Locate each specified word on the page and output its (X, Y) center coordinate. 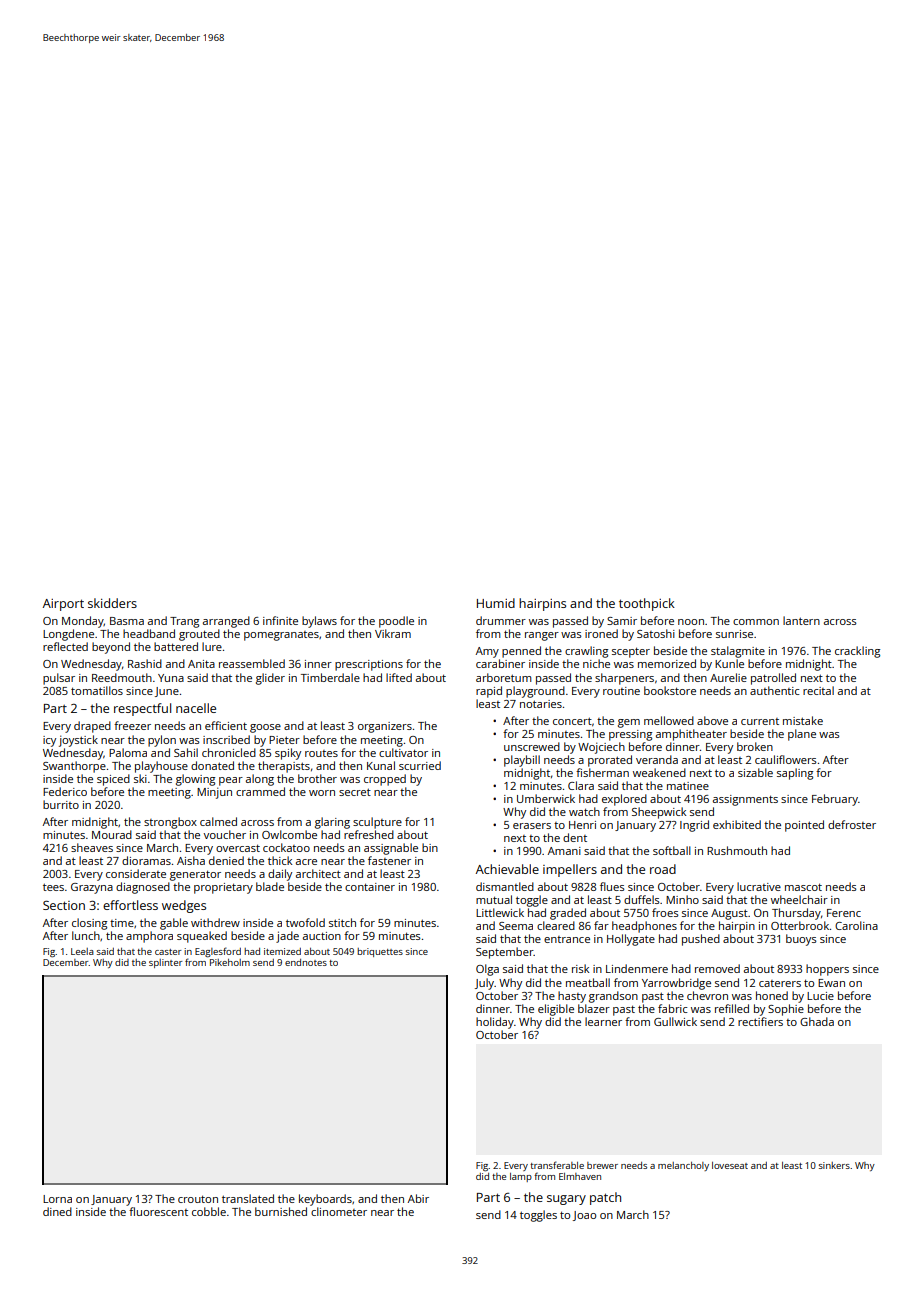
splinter (165, 963)
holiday (495, 1023)
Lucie (820, 996)
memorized (667, 663)
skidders (112, 603)
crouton (198, 1199)
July (484, 984)
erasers (532, 826)
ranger (542, 636)
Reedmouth (122, 677)
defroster (852, 824)
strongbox (170, 823)
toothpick (647, 604)
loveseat (730, 1165)
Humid (496, 603)
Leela (82, 951)
